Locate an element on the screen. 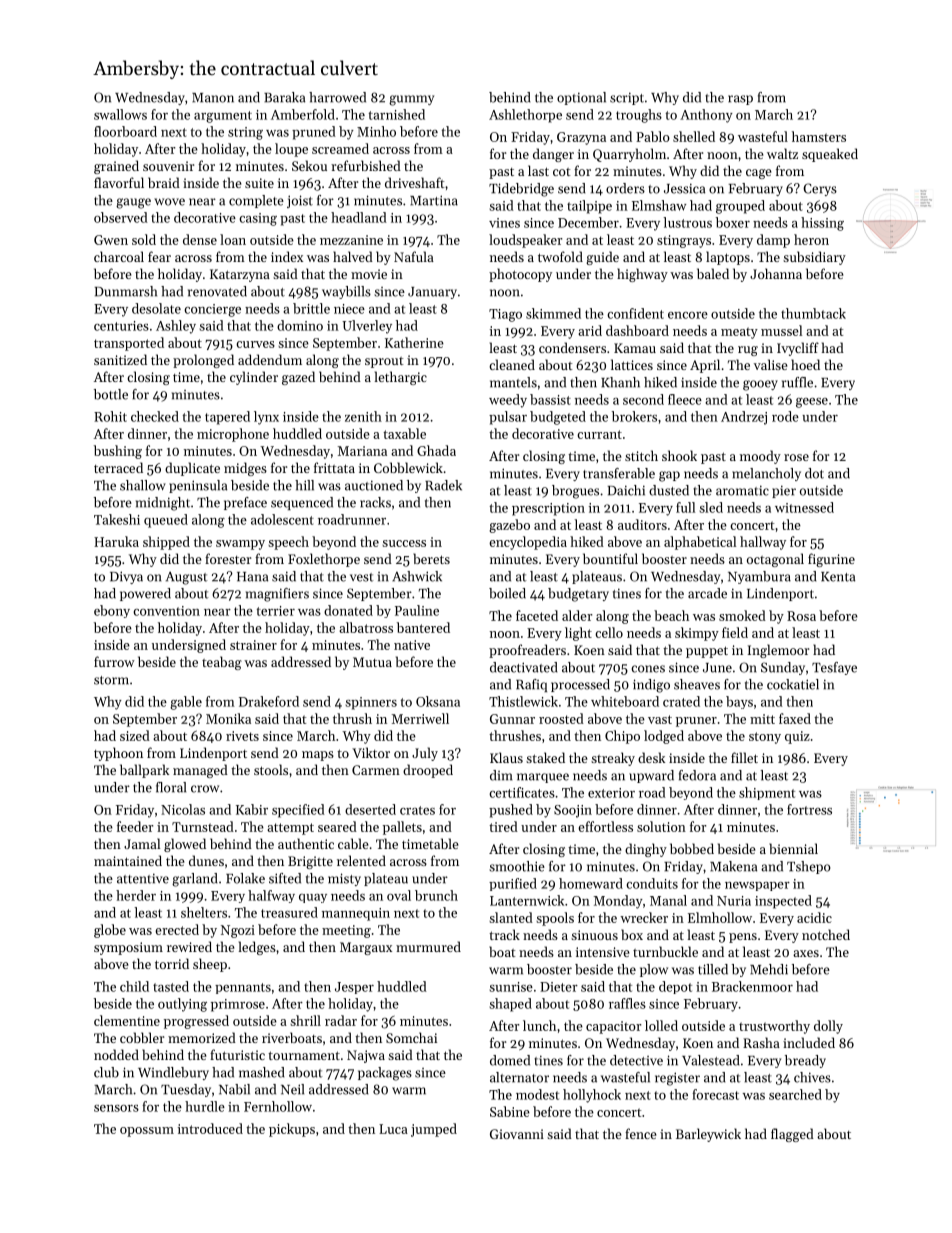 This screenshot has width=952, height=1233. teabag is located at coordinates (222, 663).
